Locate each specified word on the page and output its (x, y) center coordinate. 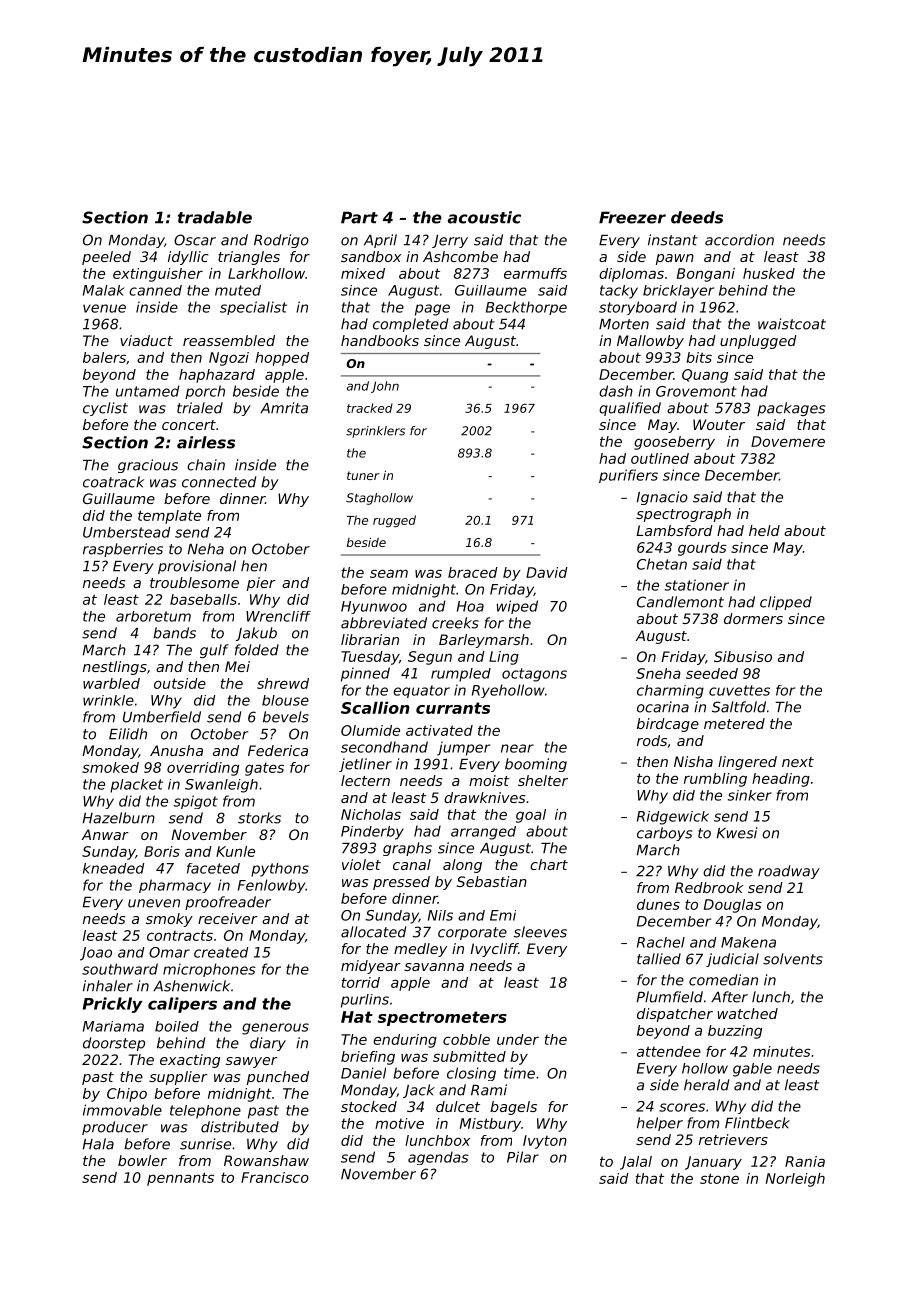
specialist (253, 308)
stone (719, 1178)
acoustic (484, 217)
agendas (438, 1158)
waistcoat (792, 324)
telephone (205, 1112)
